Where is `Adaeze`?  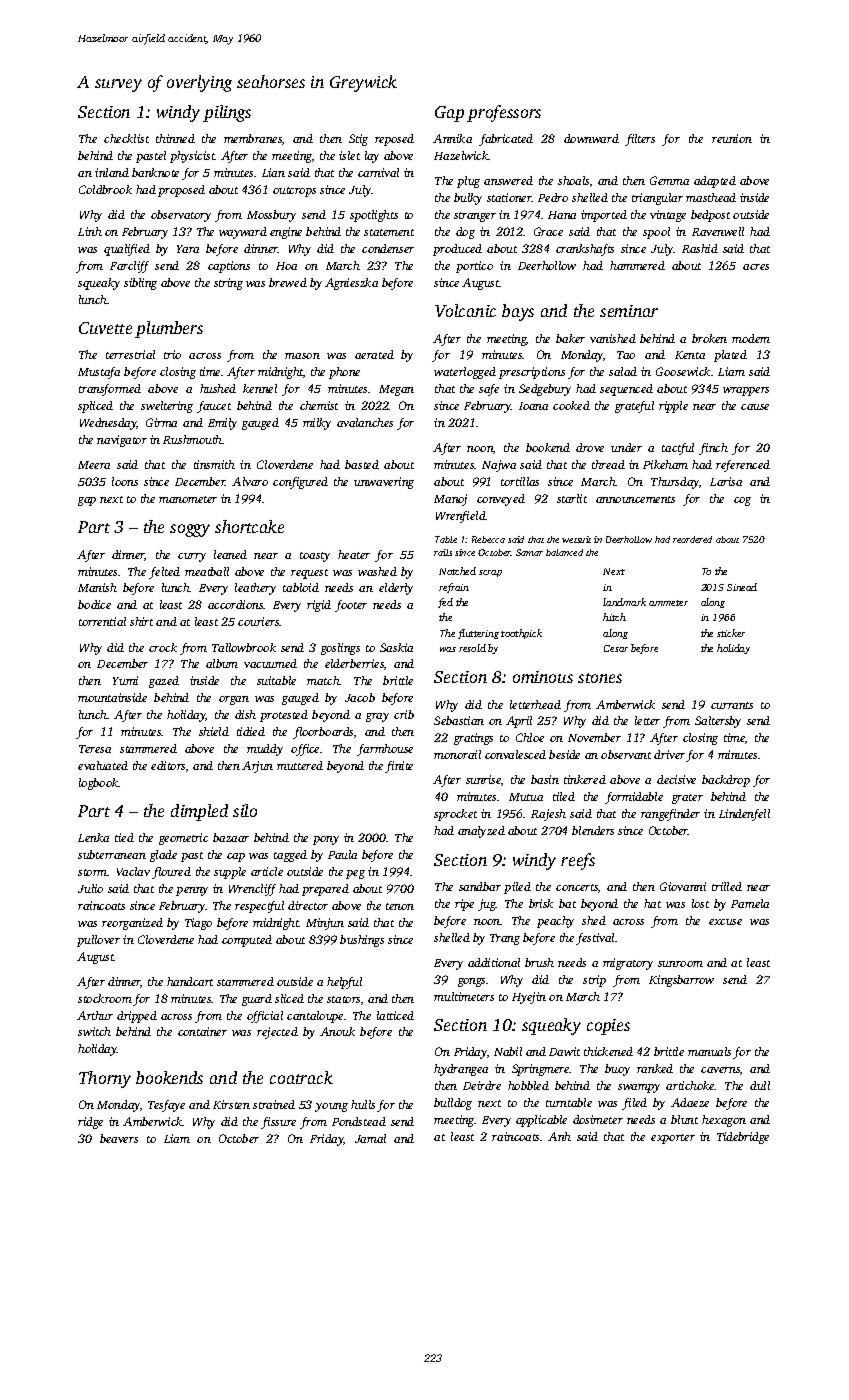
Adaeze is located at coordinates (690, 1102).
